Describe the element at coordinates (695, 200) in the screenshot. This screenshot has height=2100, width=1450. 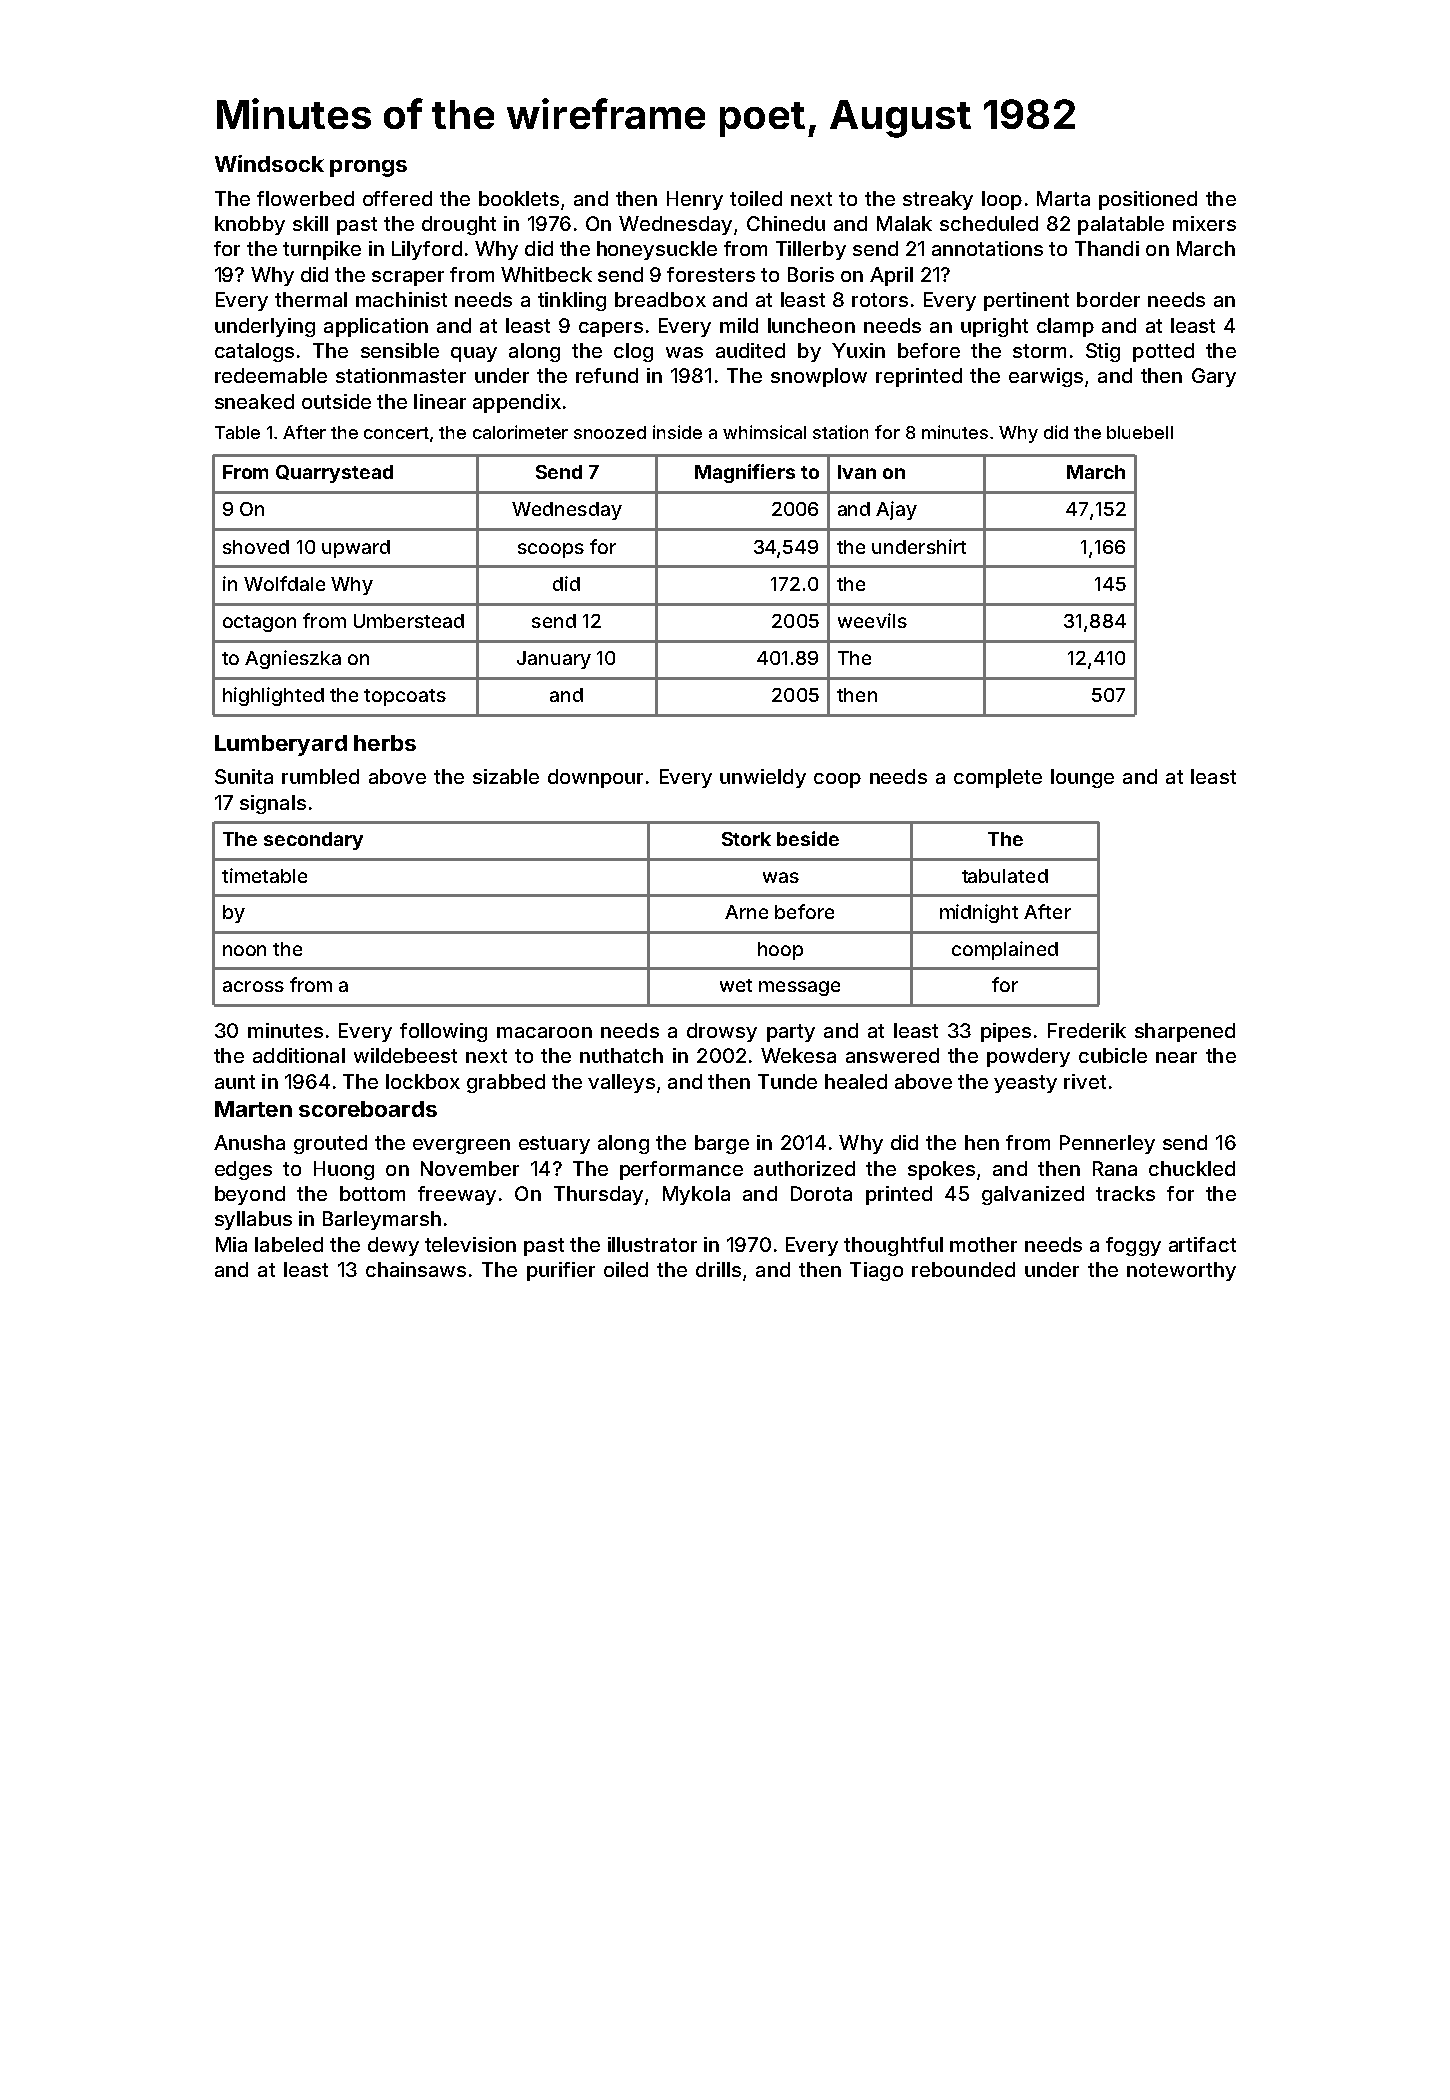
I see `Henry` at that location.
